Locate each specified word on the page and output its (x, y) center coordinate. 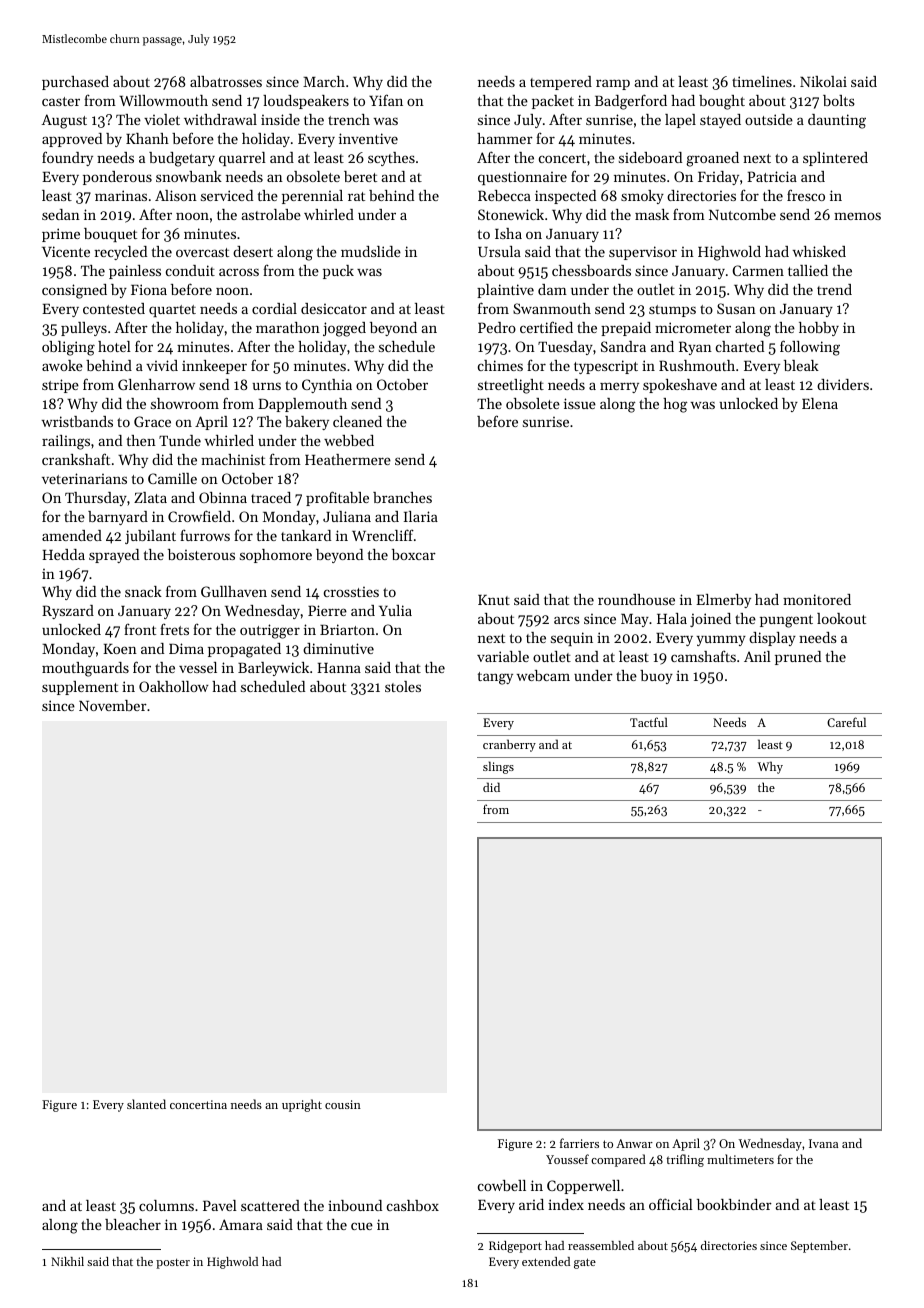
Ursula (499, 251)
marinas (121, 195)
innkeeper (214, 367)
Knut (494, 600)
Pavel (220, 1205)
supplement (80, 688)
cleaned (357, 421)
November (113, 705)
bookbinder (734, 1204)
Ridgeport (515, 1247)
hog (675, 405)
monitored (817, 599)
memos (857, 216)
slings (498, 767)
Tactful (649, 722)
